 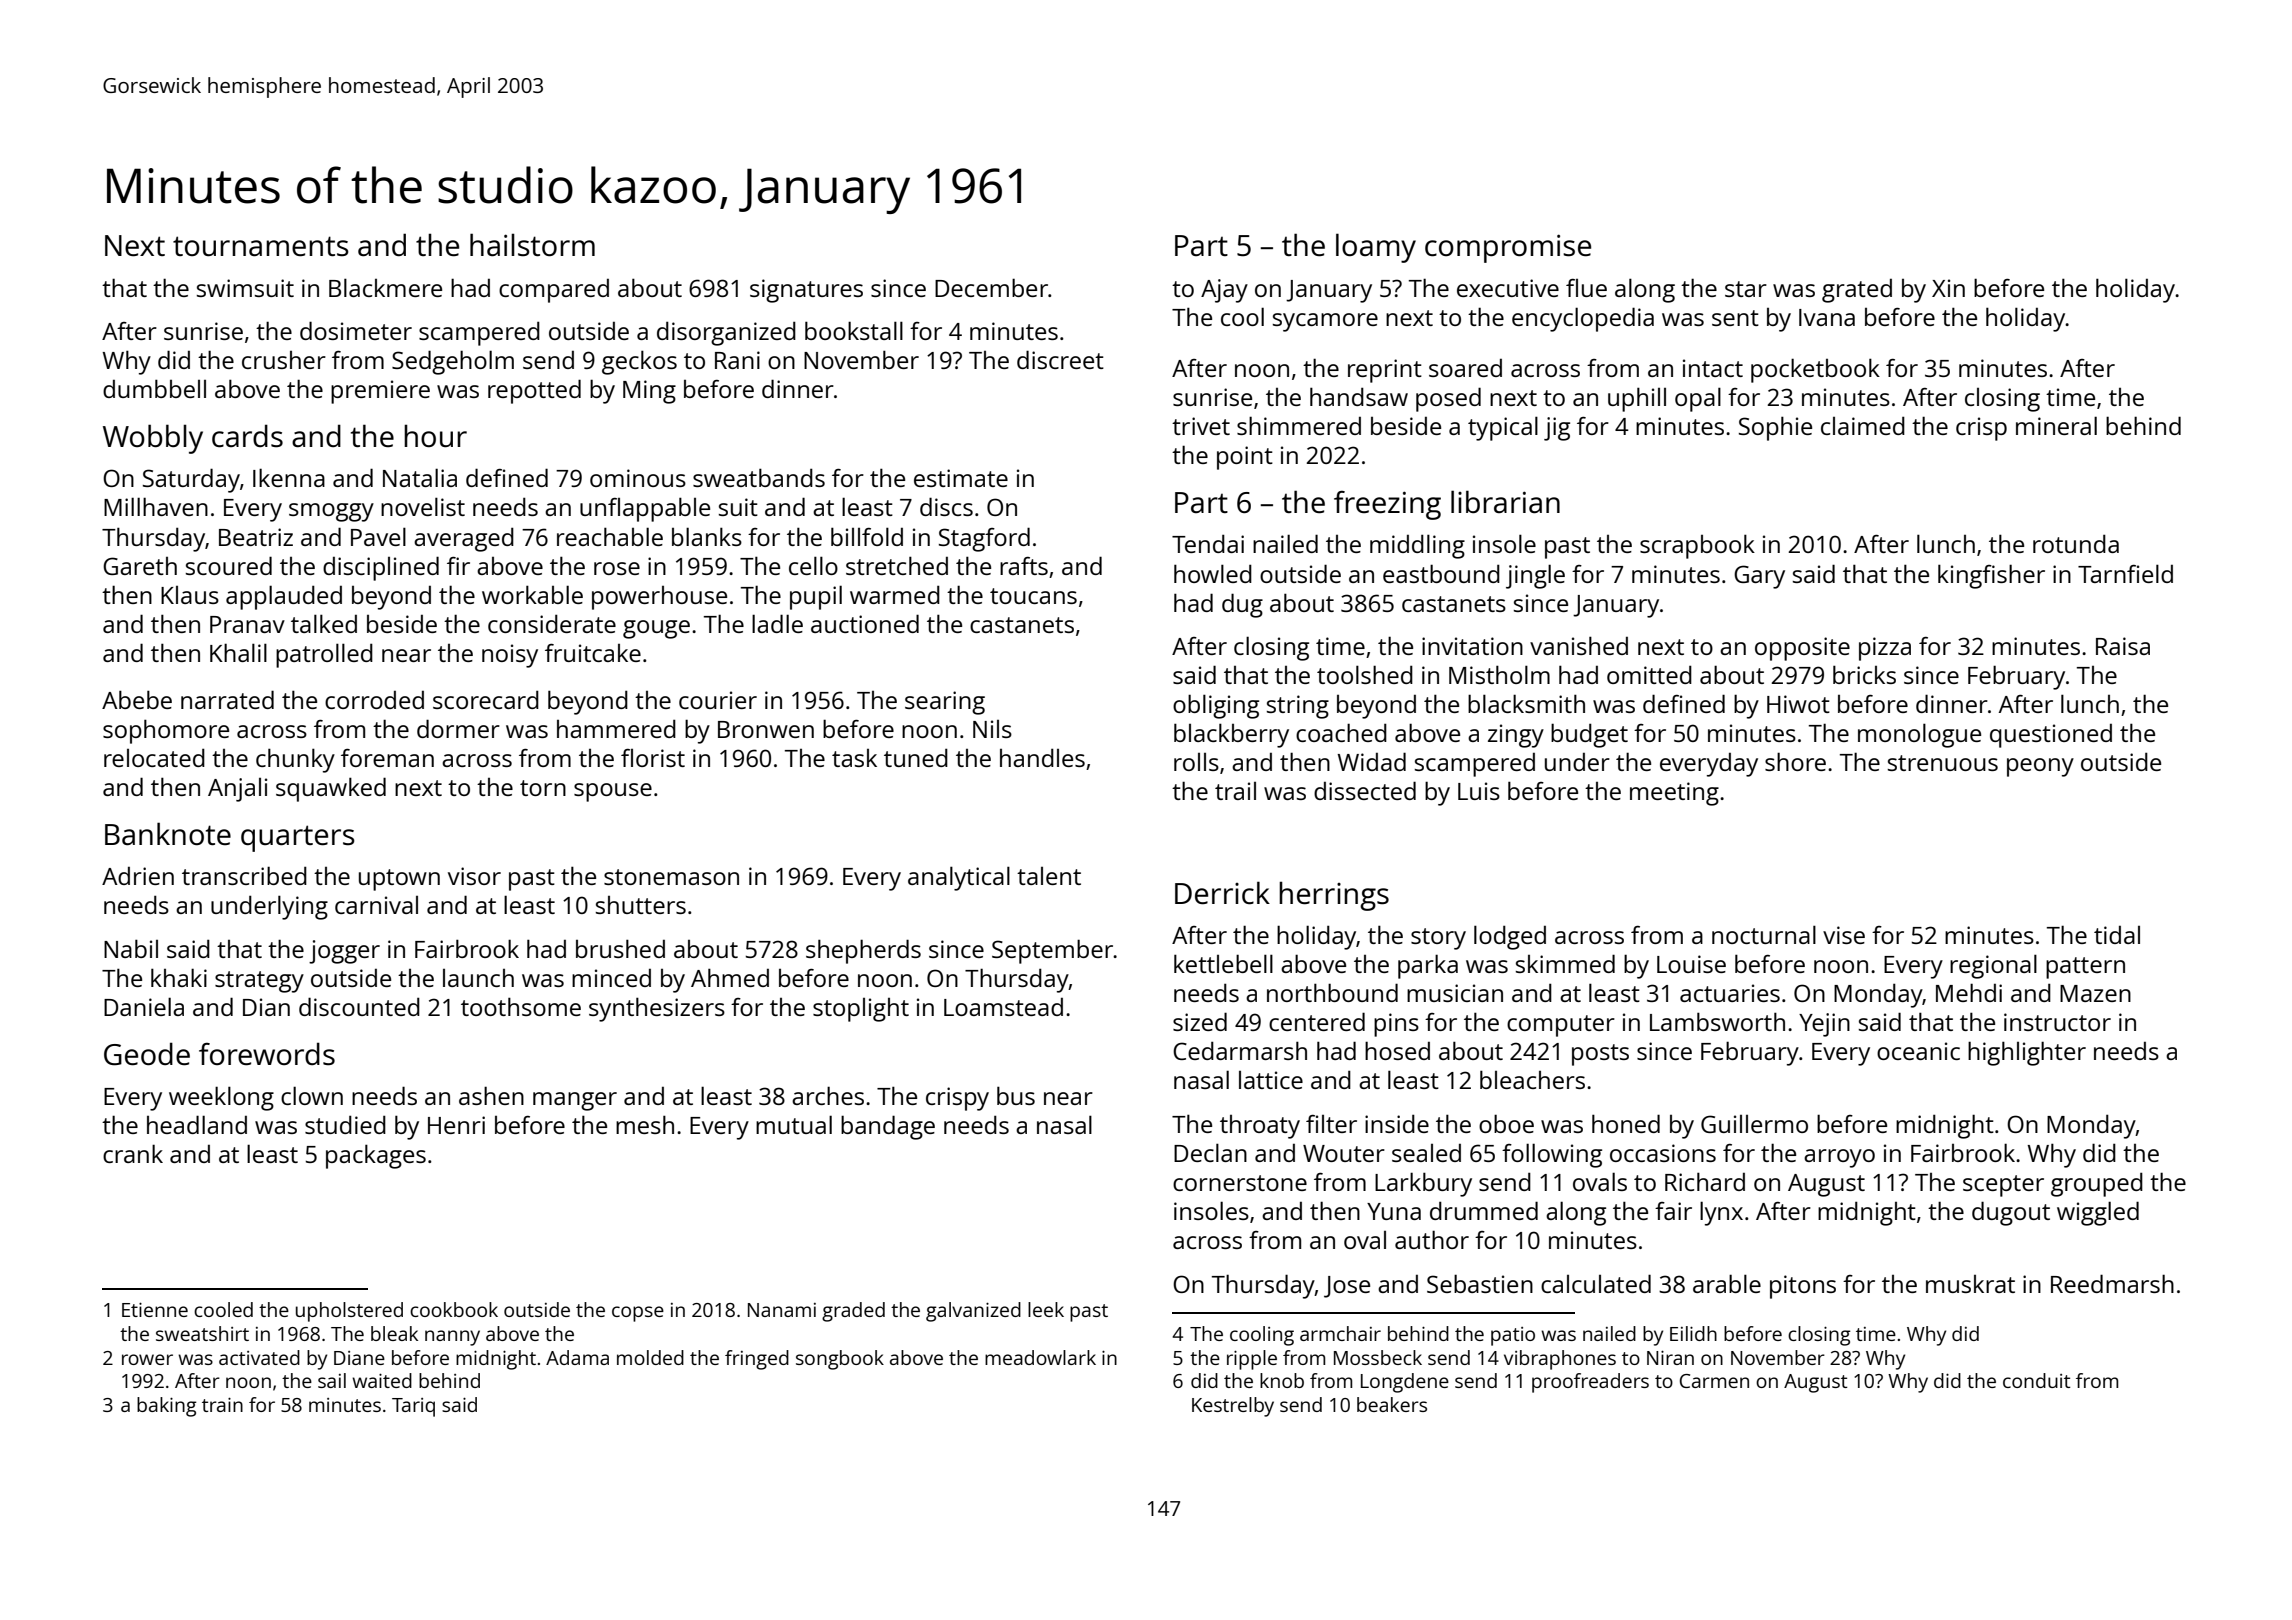 I want to click on tournaments, so click(x=261, y=246).
